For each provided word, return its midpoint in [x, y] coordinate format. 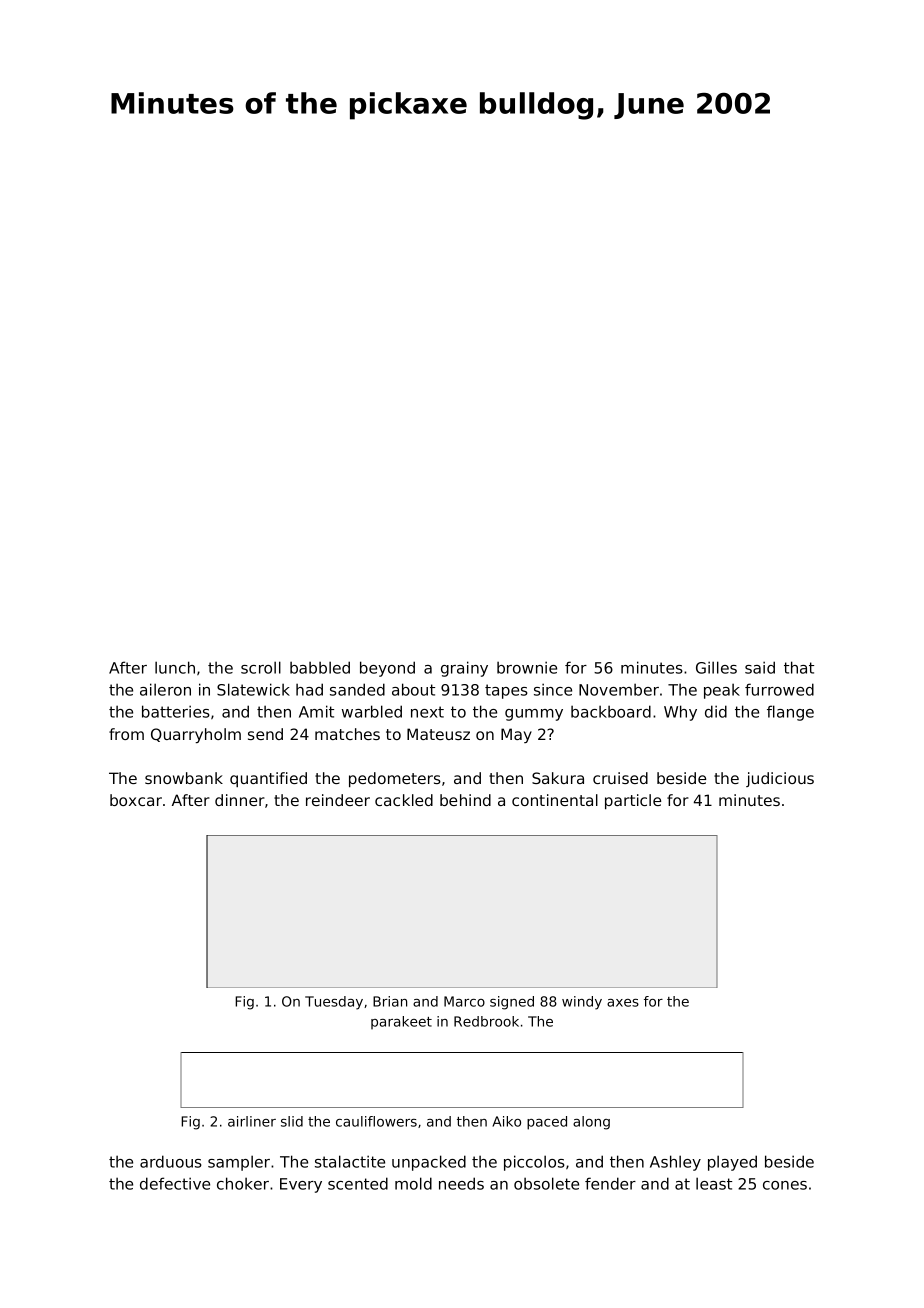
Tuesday [334, 1003]
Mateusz [438, 734]
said [760, 667]
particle [633, 801]
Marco [464, 1001]
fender [610, 1183]
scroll [261, 667]
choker [243, 1183]
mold [413, 1183]
